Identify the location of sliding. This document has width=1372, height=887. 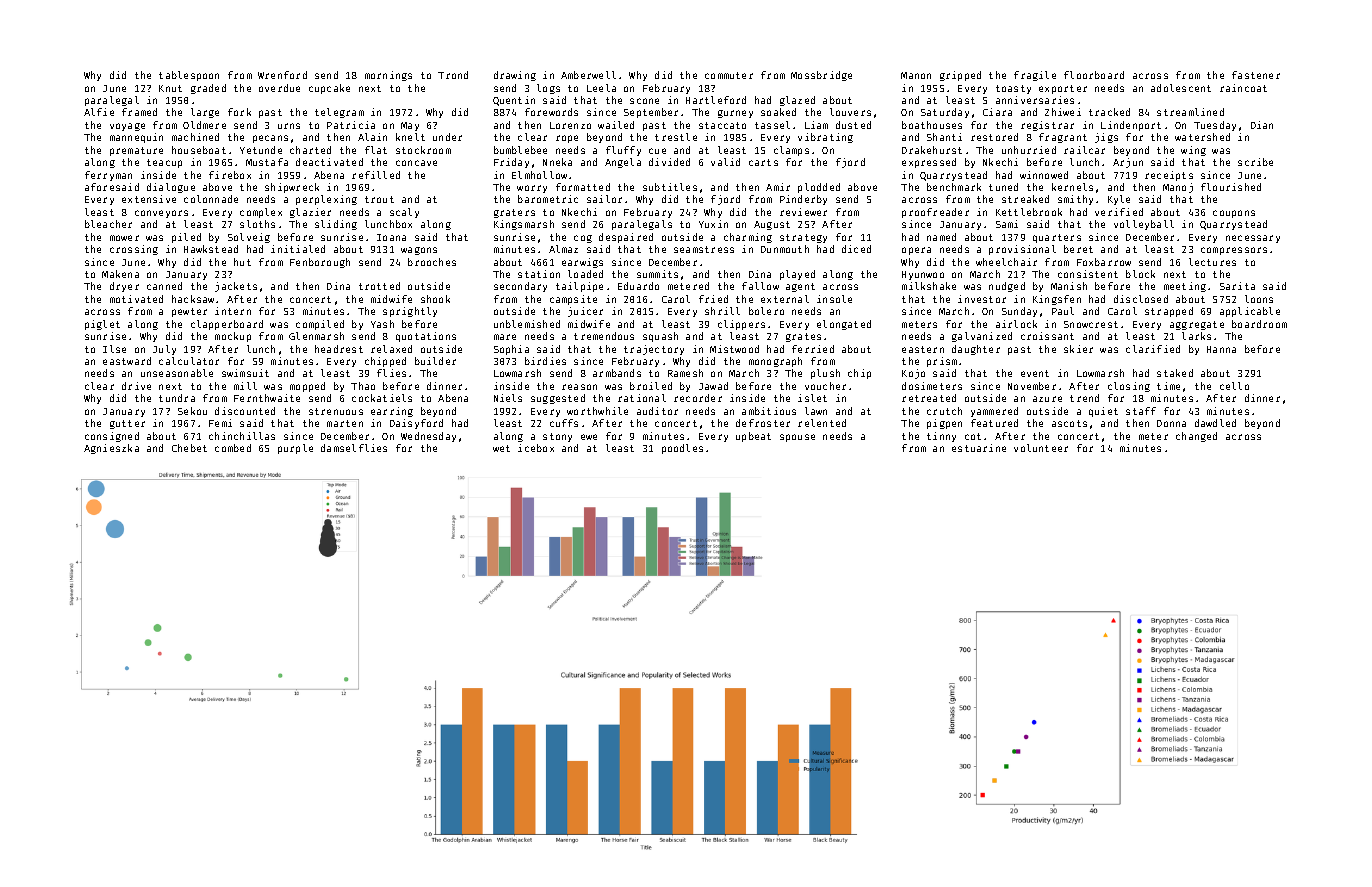
(336, 225).
